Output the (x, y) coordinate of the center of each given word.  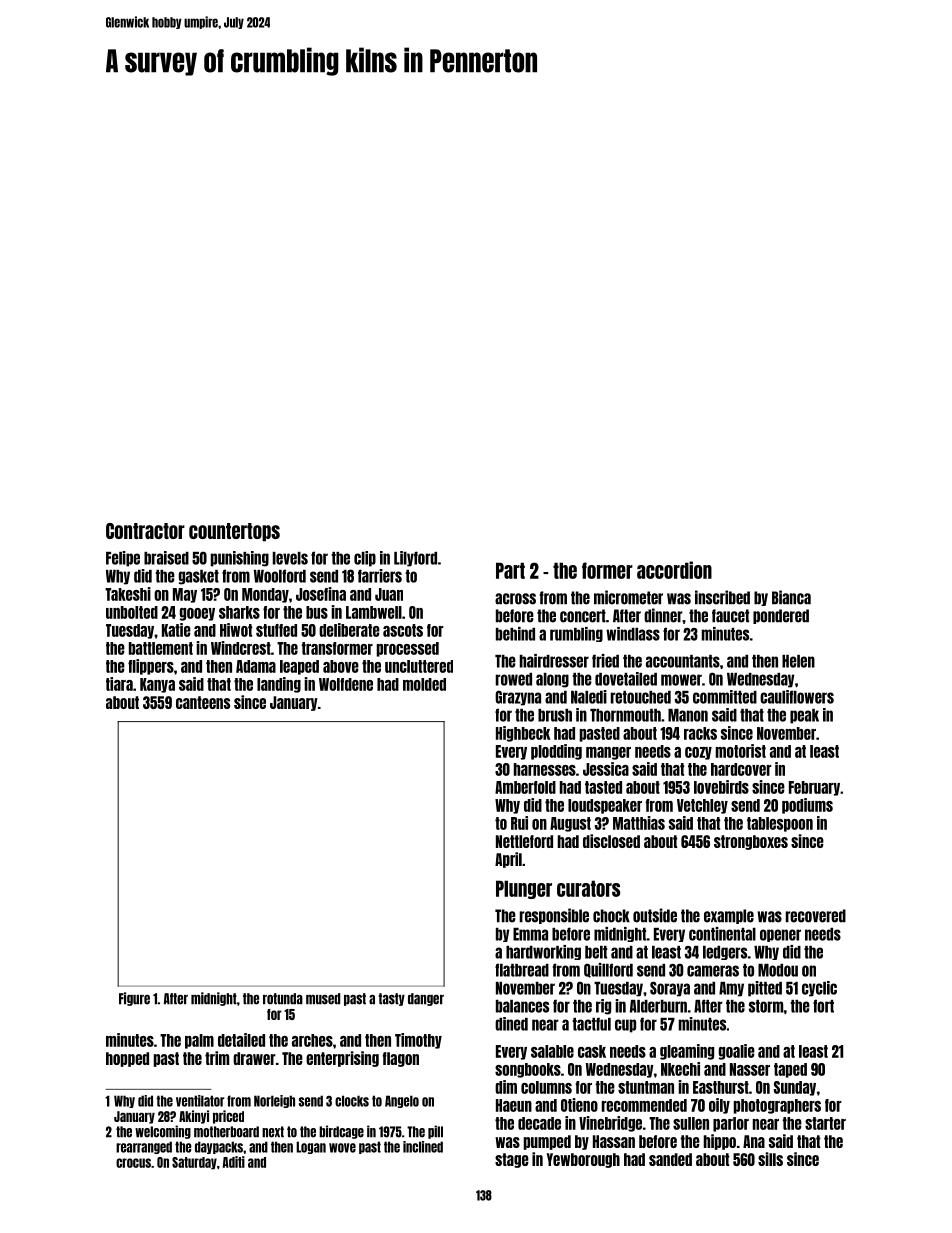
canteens (203, 702)
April (508, 860)
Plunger (524, 889)
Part (510, 570)
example (729, 916)
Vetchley (702, 806)
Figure (134, 999)
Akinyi (194, 1117)
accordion (674, 570)
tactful (591, 1024)
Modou (778, 970)
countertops (234, 532)
